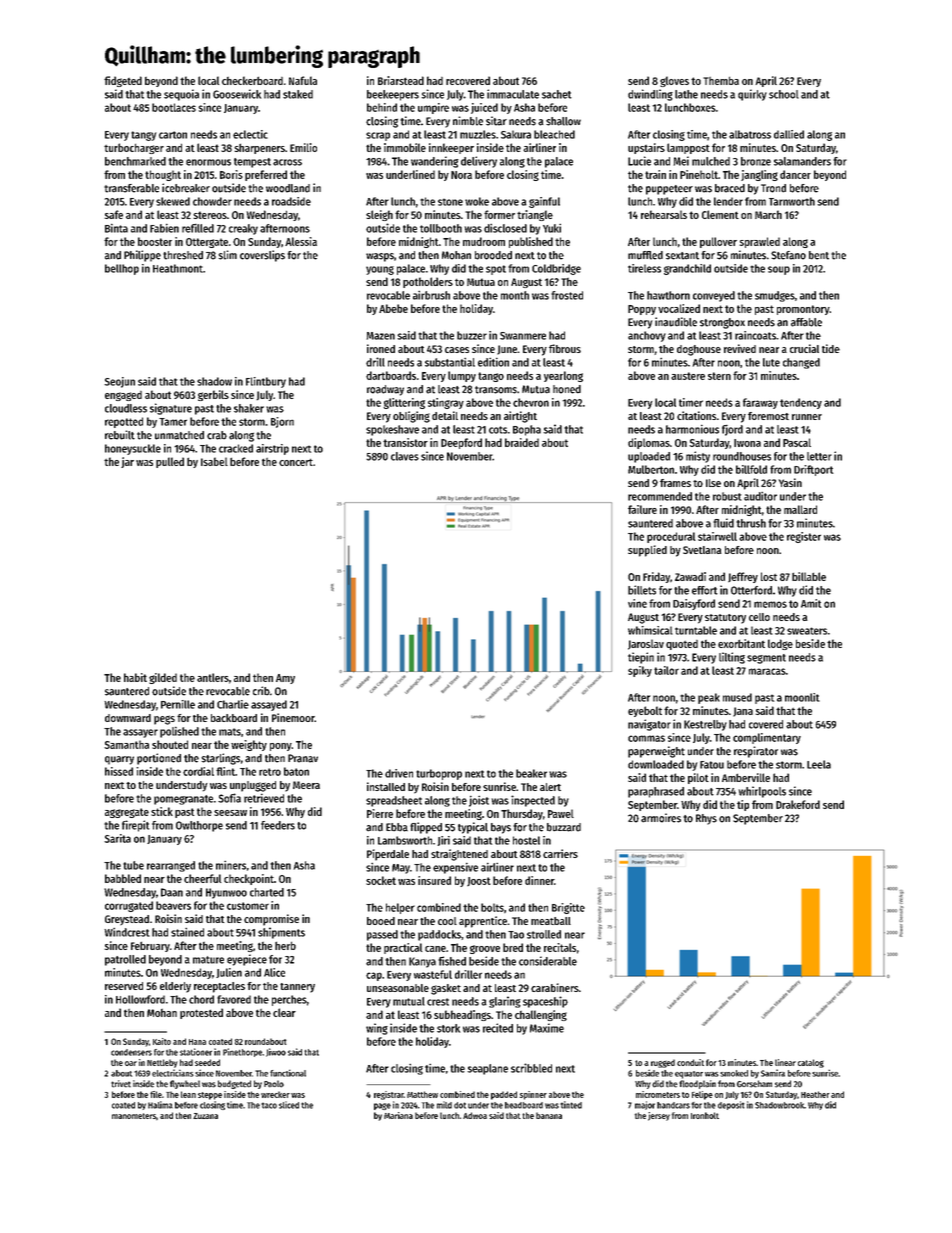 This document has height=1233, width=952. What do you see at coordinates (711, 161) in the document?
I see `mulched` at bounding box center [711, 161].
